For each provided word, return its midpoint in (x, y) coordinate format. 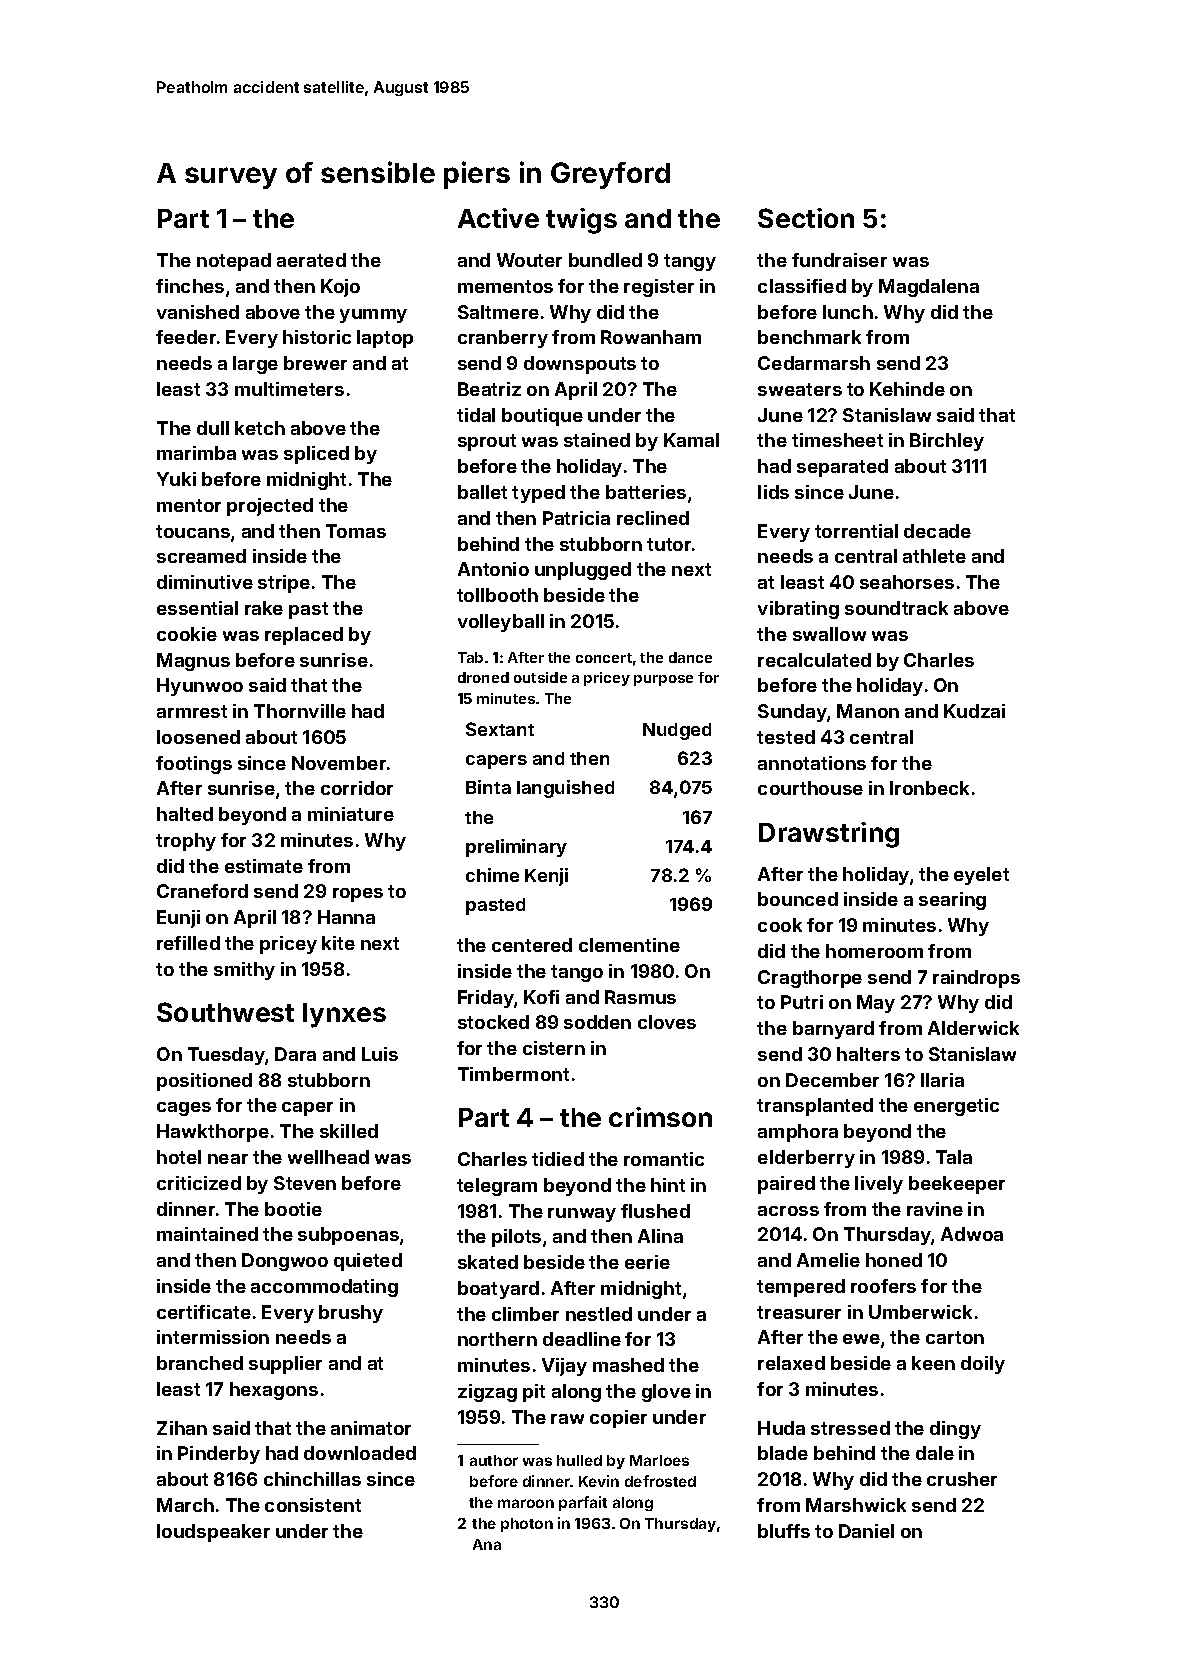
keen (933, 1363)
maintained (207, 1234)
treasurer (799, 1312)
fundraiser (839, 260)
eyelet (981, 876)
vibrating (798, 610)
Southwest (225, 1012)
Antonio (493, 569)
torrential (856, 531)
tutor (669, 544)
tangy (690, 262)
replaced (304, 636)
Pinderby (219, 1455)
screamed (201, 556)
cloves (667, 1022)
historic (317, 337)
